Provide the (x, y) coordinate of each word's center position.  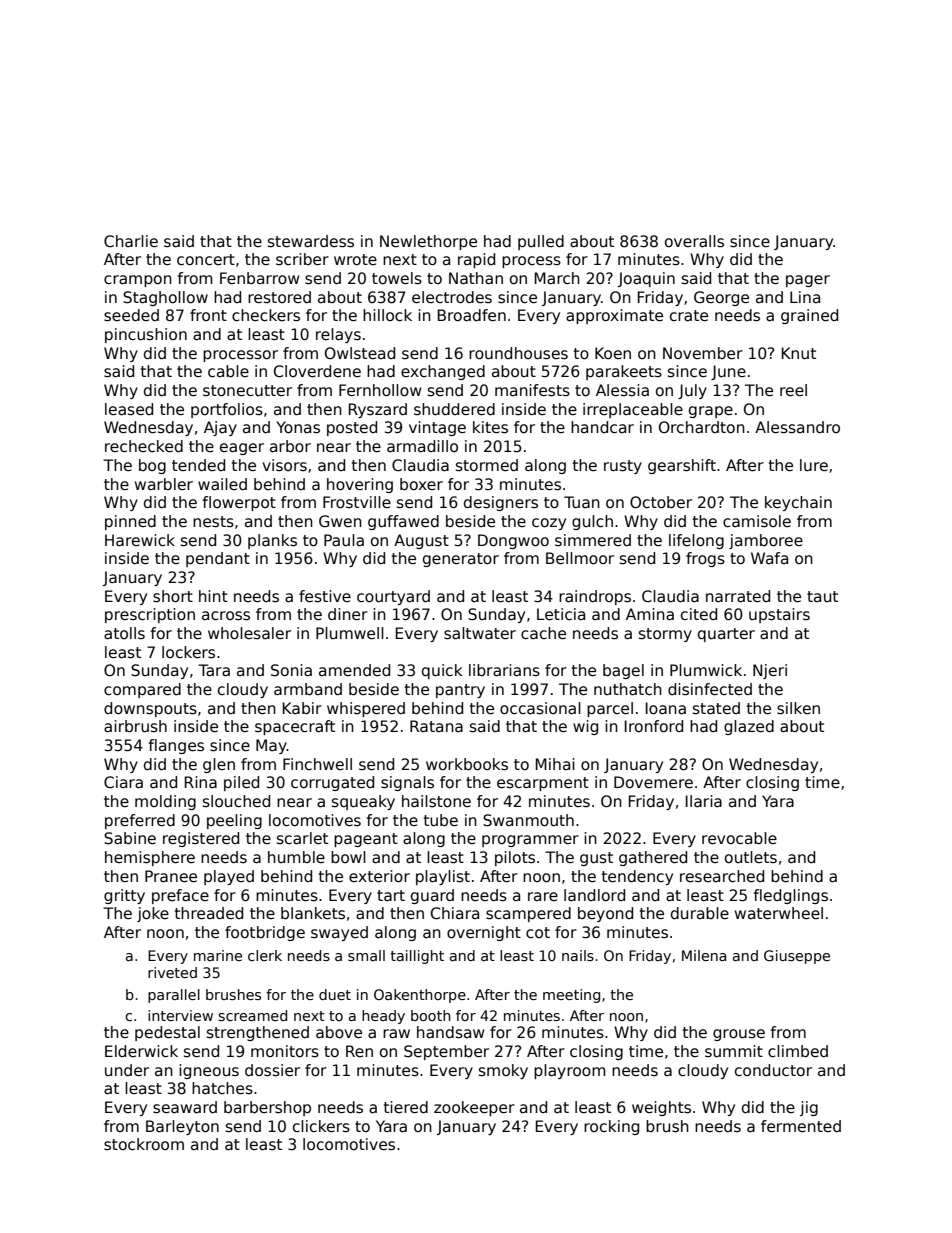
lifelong (696, 541)
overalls (694, 241)
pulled (541, 242)
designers (501, 503)
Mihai (555, 764)
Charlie (131, 241)
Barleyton (182, 1127)
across (226, 616)
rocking (611, 1127)
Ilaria (704, 801)
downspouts (150, 709)
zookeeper (474, 1108)
